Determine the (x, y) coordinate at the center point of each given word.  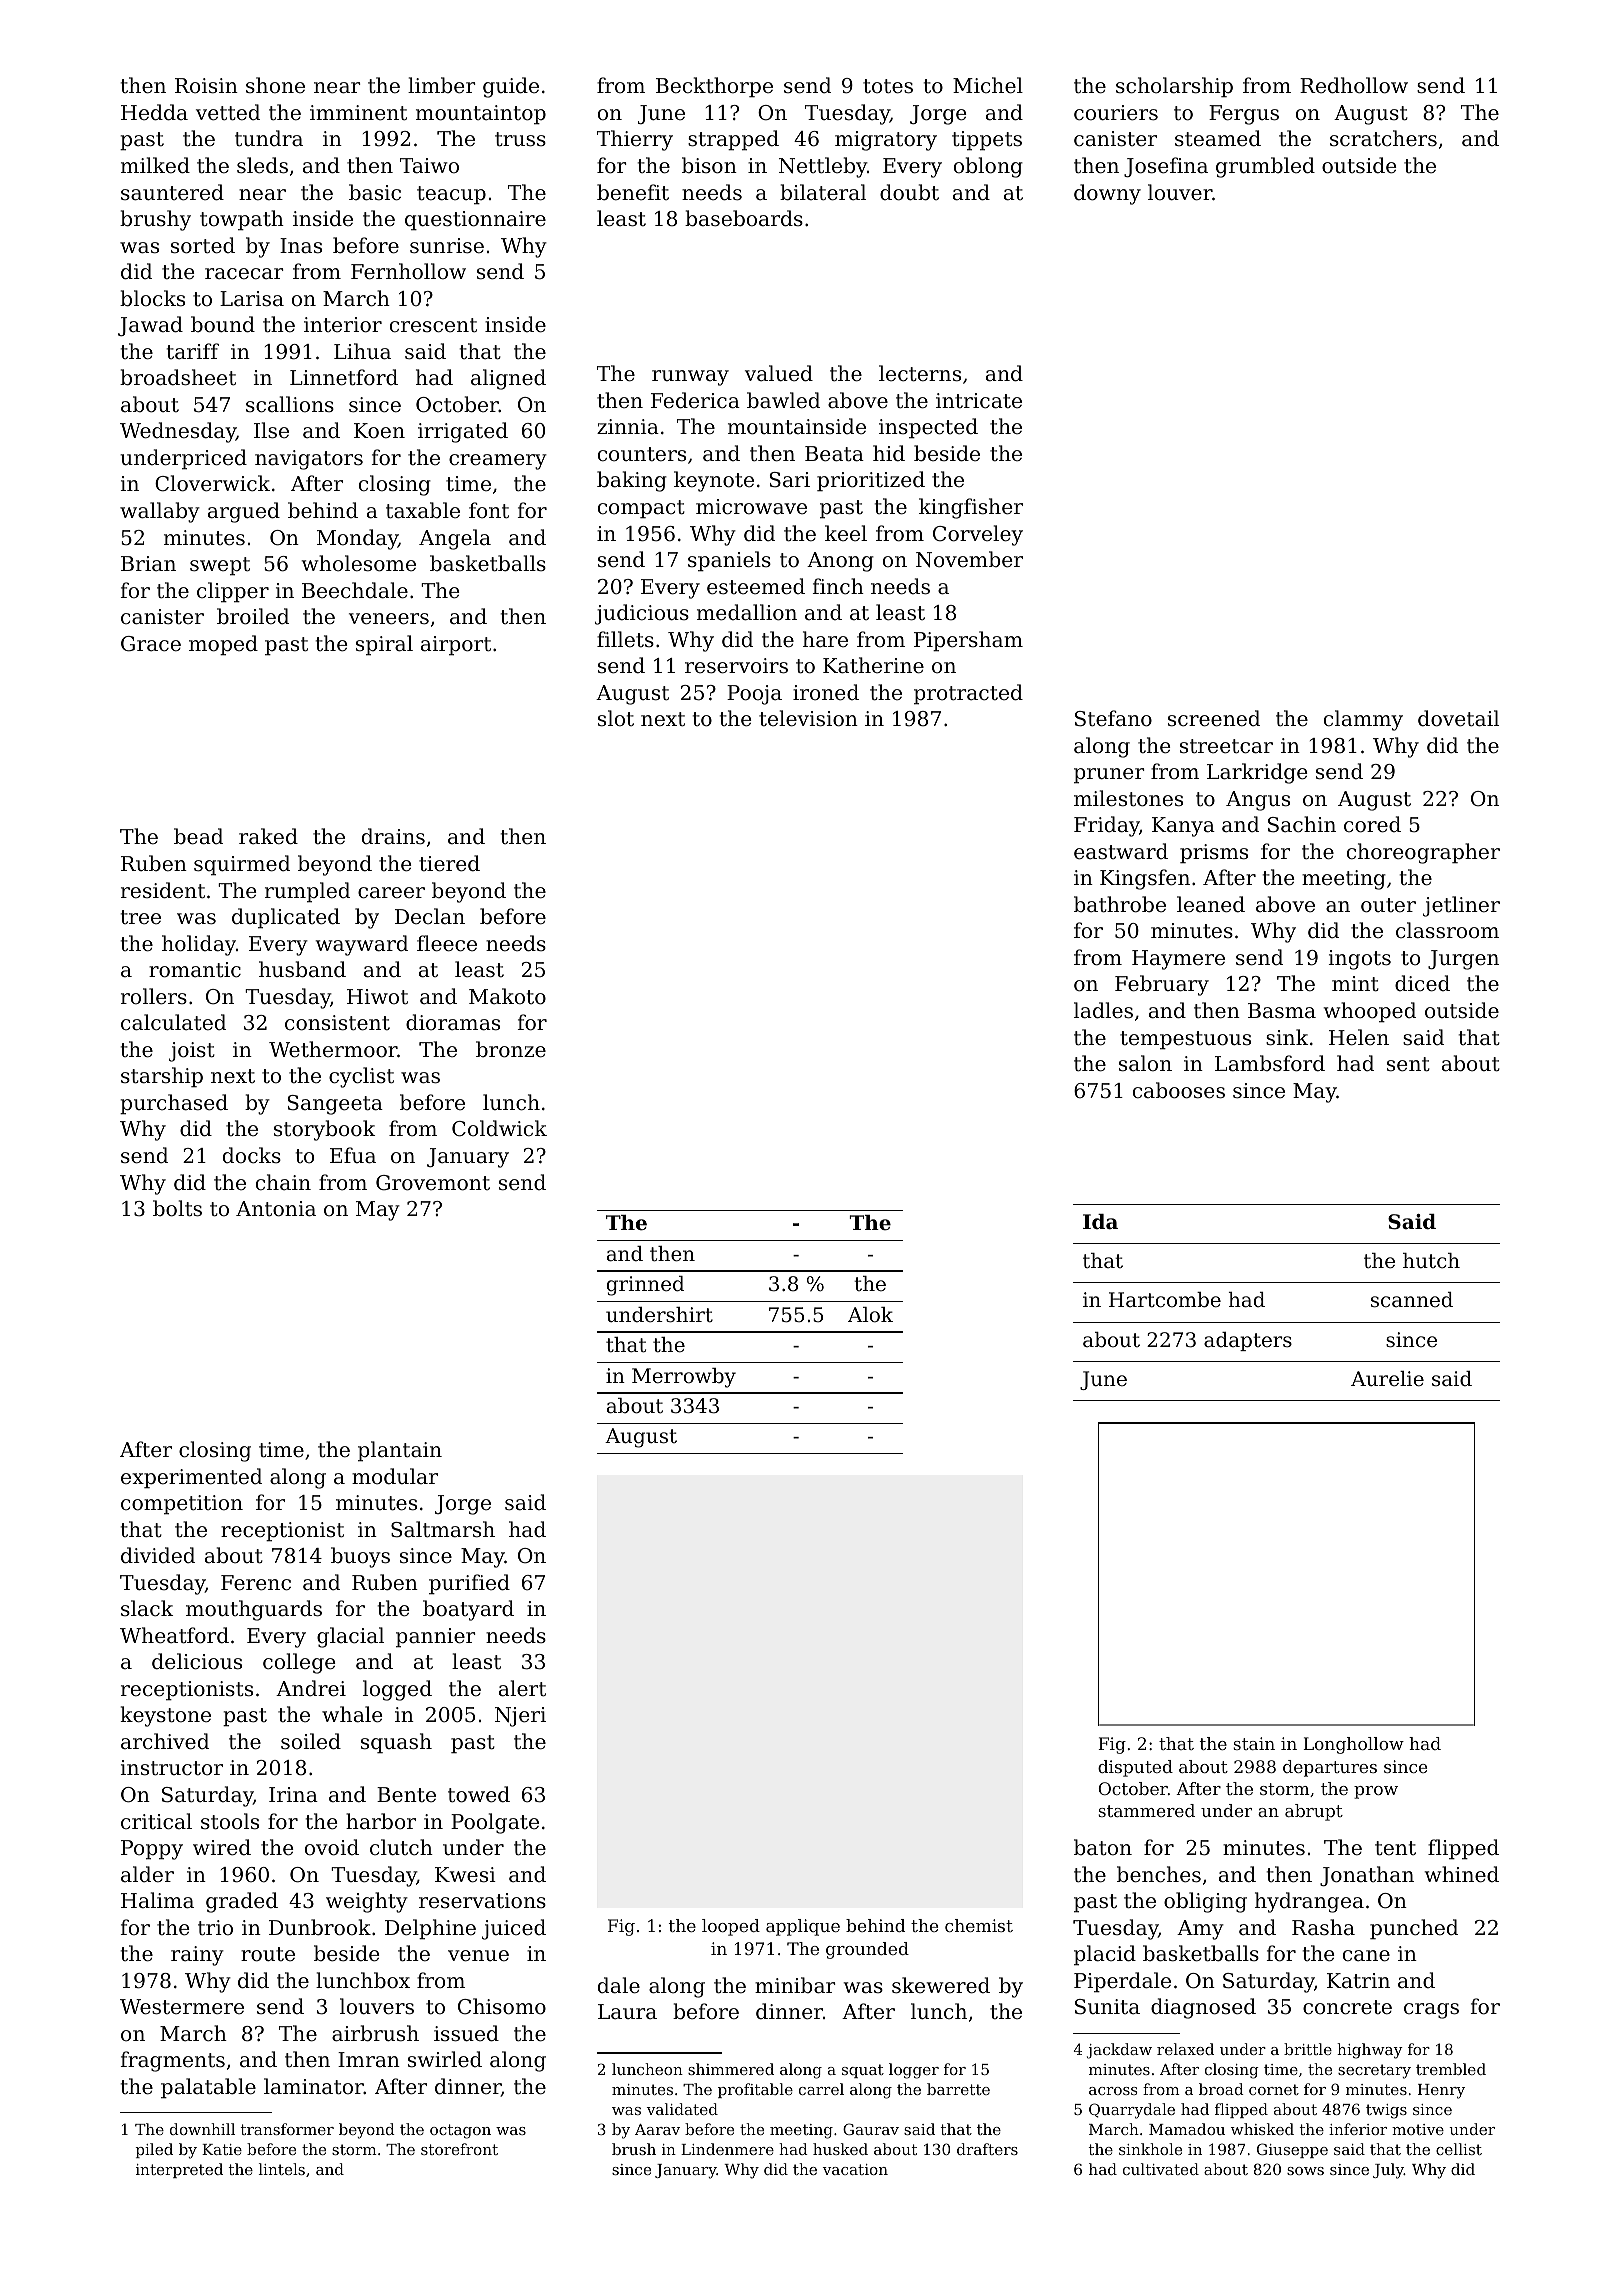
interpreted (179, 2170)
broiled (253, 616)
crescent (433, 325)
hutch (1431, 1260)
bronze (511, 1049)
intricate (979, 401)
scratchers (1383, 138)
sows (1305, 2171)
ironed (826, 692)
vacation (855, 2169)
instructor (171, 1768)
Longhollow (1353, 1745)
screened (1214, 718)
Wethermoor (333, 1049)
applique (803, 1927)
